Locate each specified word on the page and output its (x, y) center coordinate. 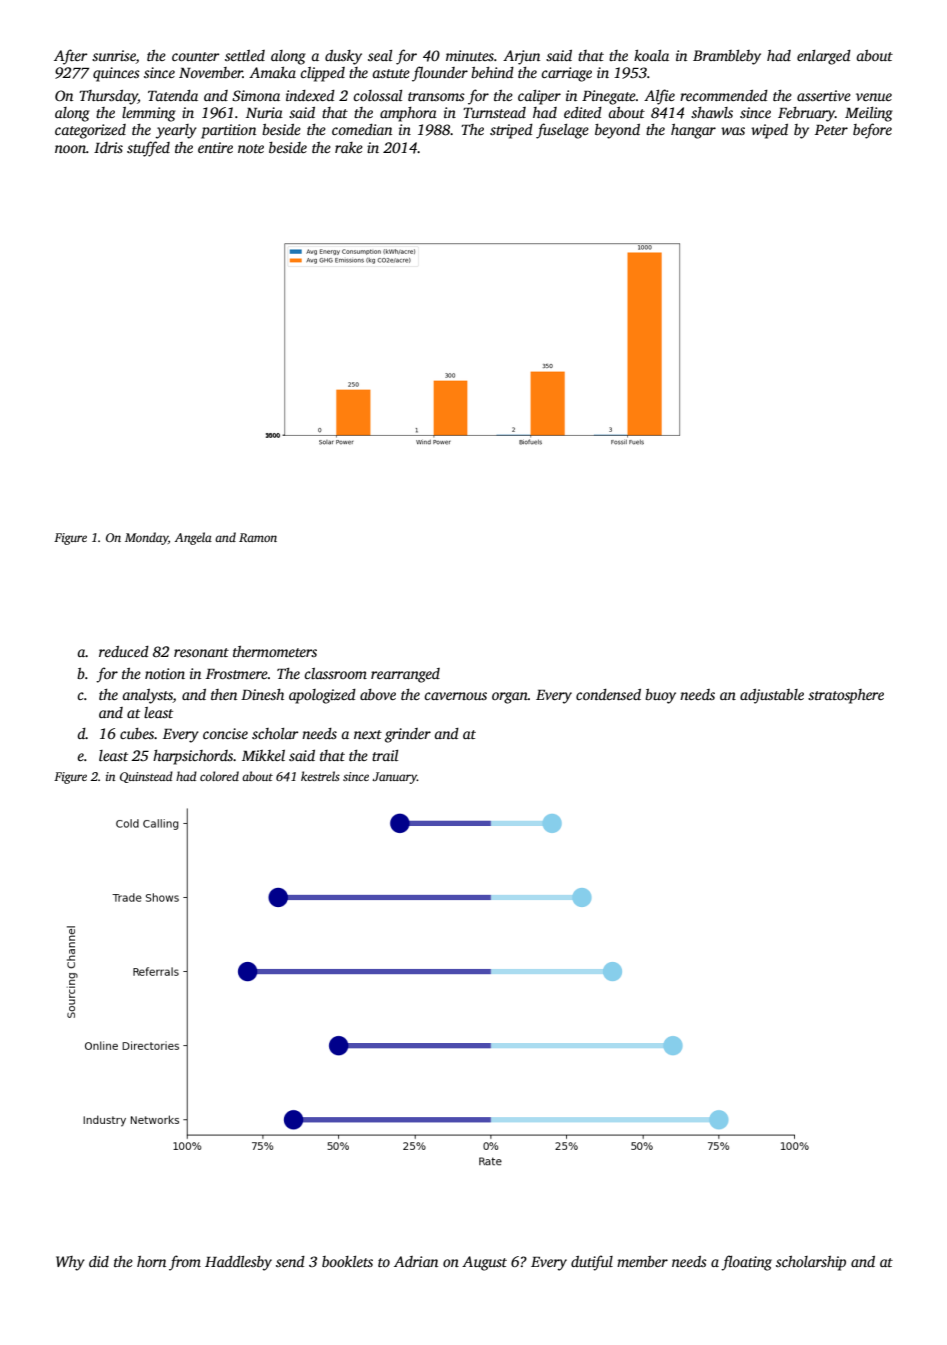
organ (510, 698)
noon (70, 149)
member (642, 1261)
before (872, 131)
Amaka (272, 72)
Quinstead (146, 777)
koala (651, 55)
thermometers (275, 651)
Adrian (416, 1261)
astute (391, 73)
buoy (660, 696)
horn (151, 1261)
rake (349, 147)
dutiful (592, 1263)
